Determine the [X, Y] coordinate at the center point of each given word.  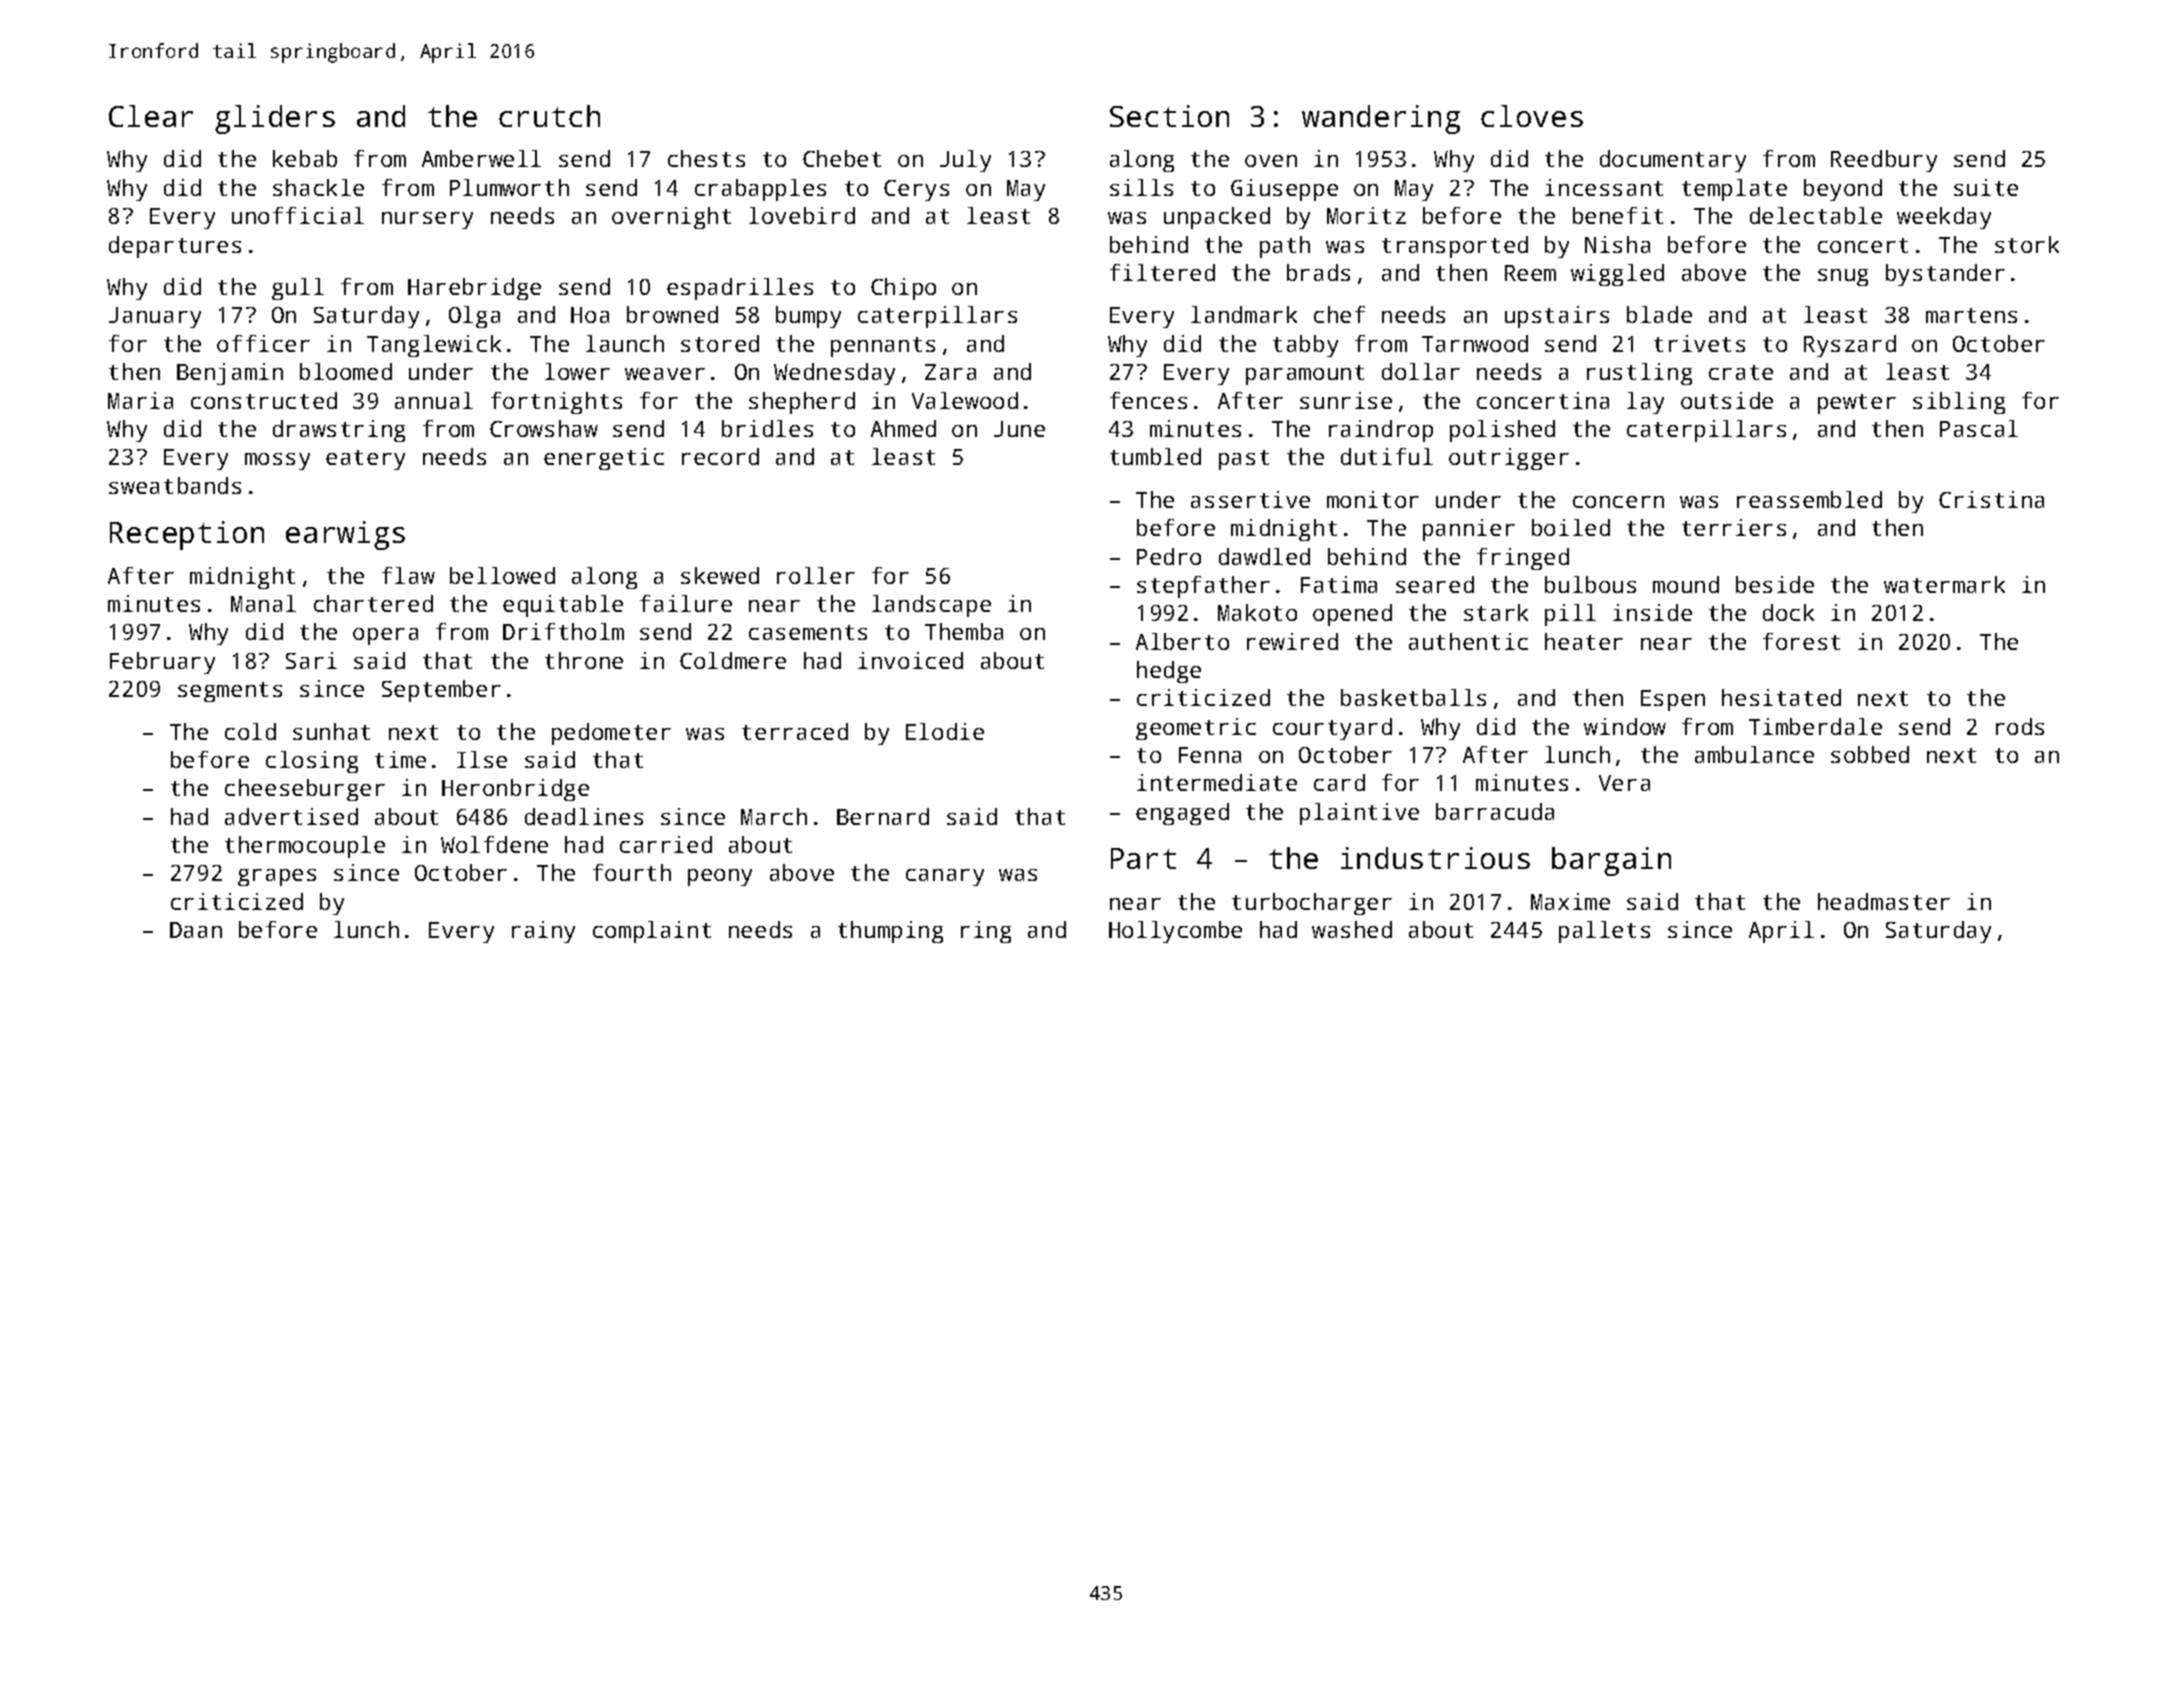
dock [1788, 612]
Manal [263, 603]
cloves [1532, 116]
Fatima [1339, 584]
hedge [1169, 672]
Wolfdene [494, 844]
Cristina [1991, 499]
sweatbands [175, 485]
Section [1169, 116]
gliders [275, 119]
